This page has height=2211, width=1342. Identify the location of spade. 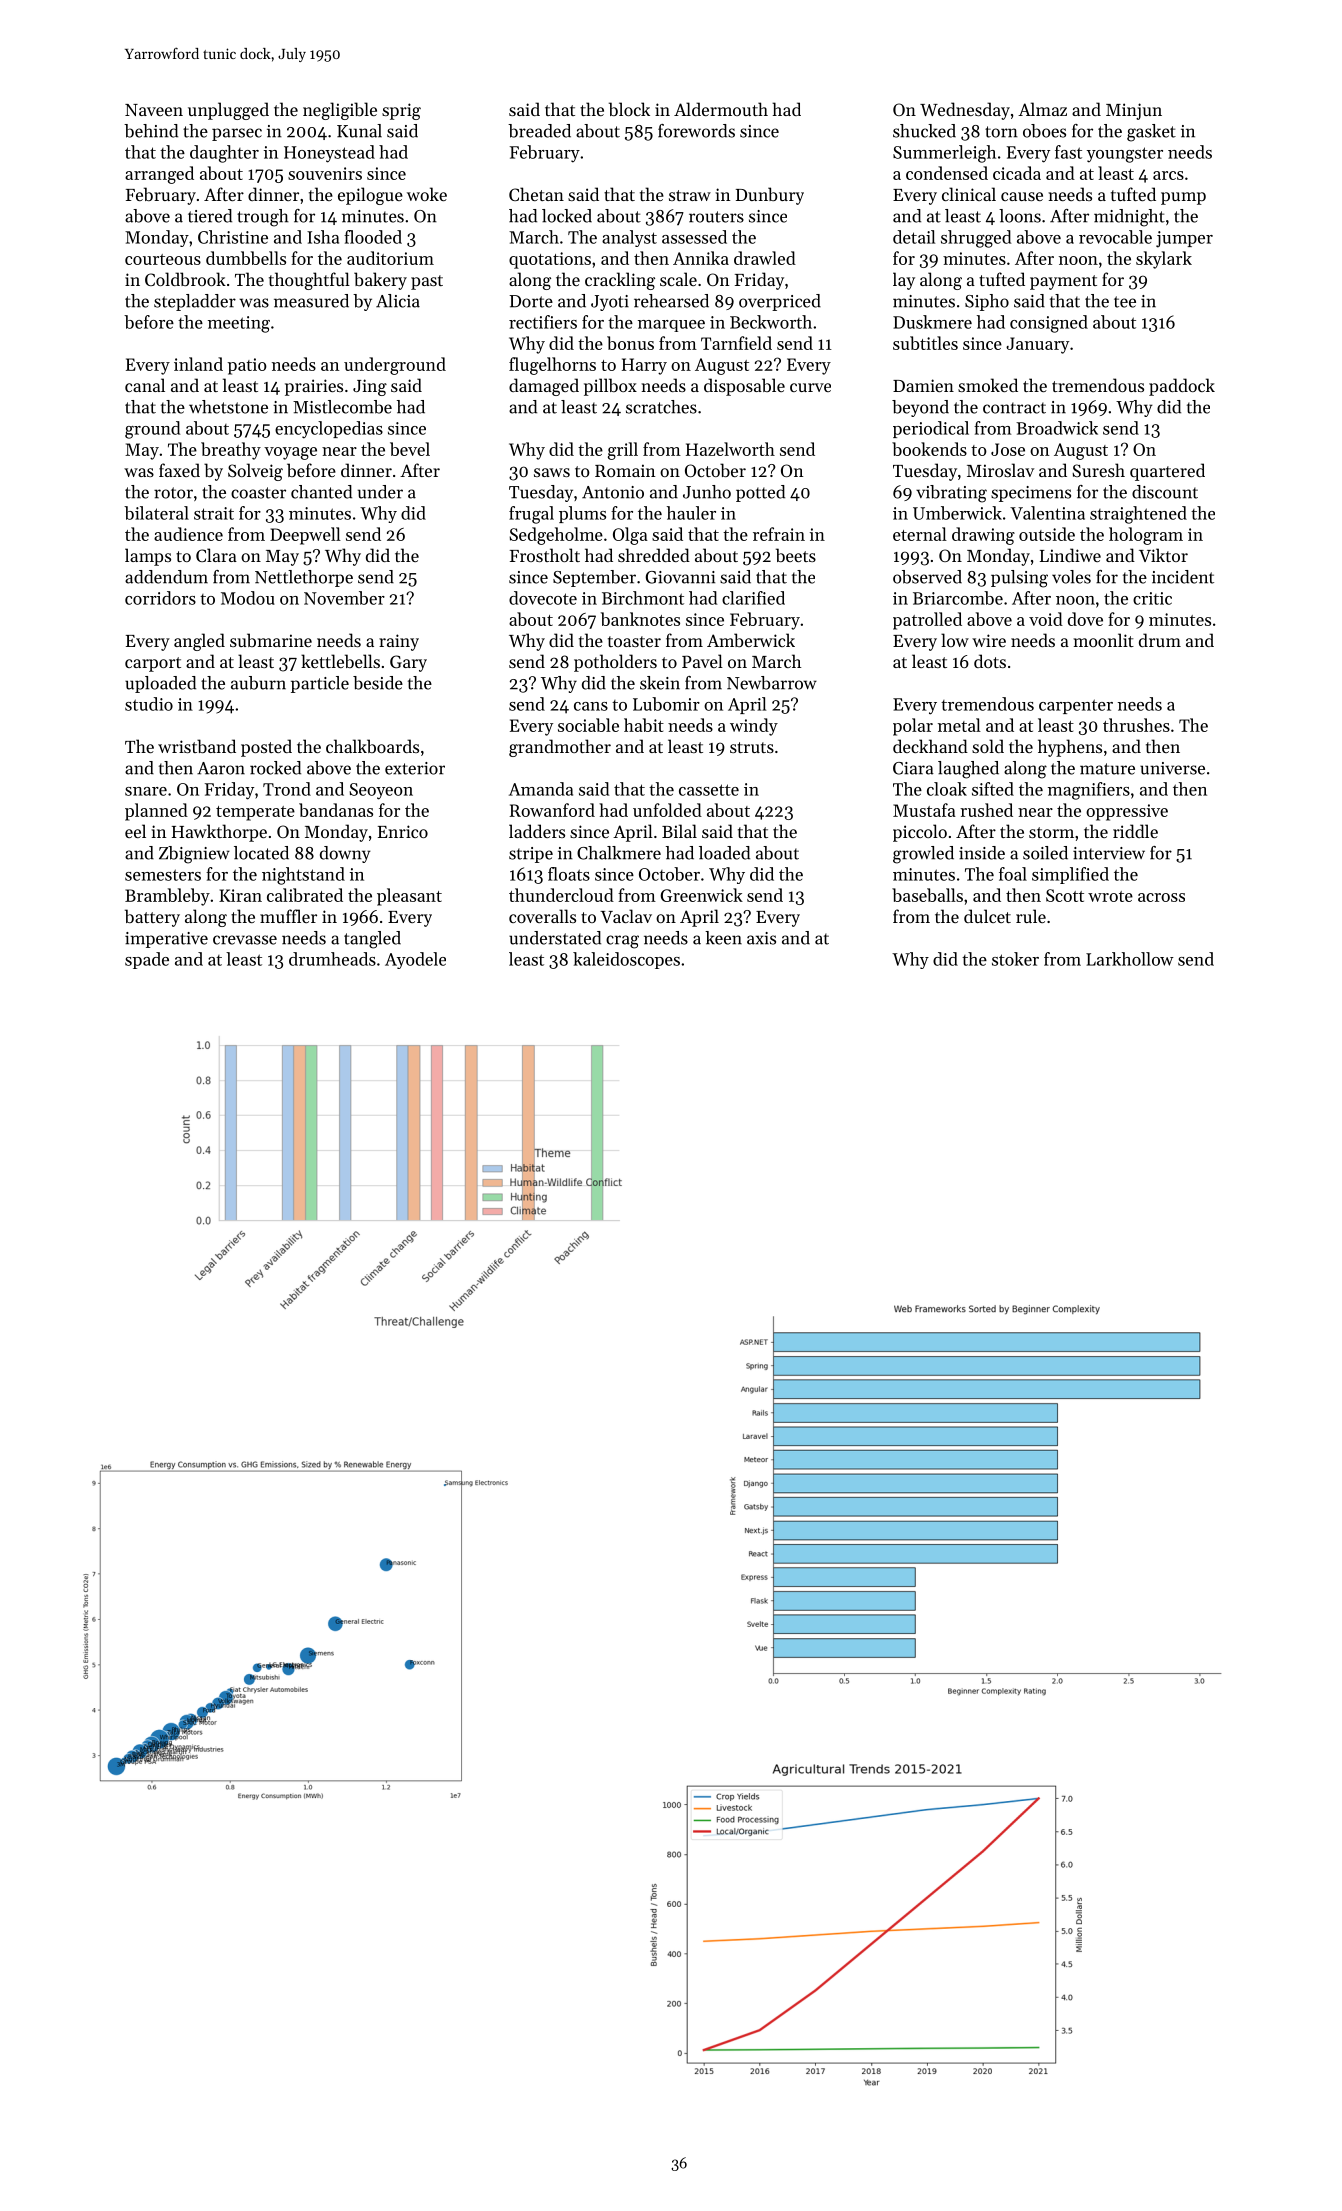
(147, 960).
